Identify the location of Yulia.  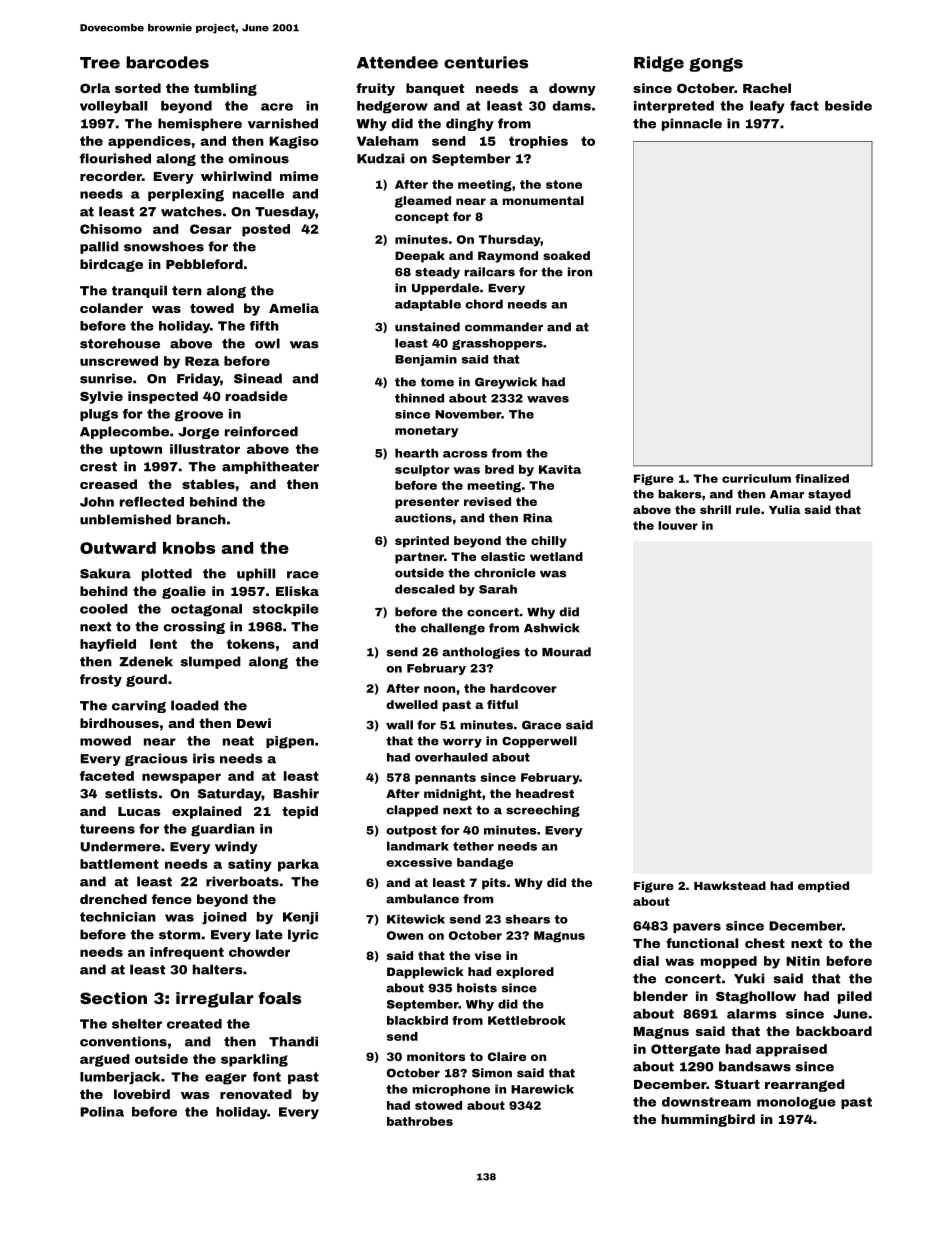
(785, 509).
